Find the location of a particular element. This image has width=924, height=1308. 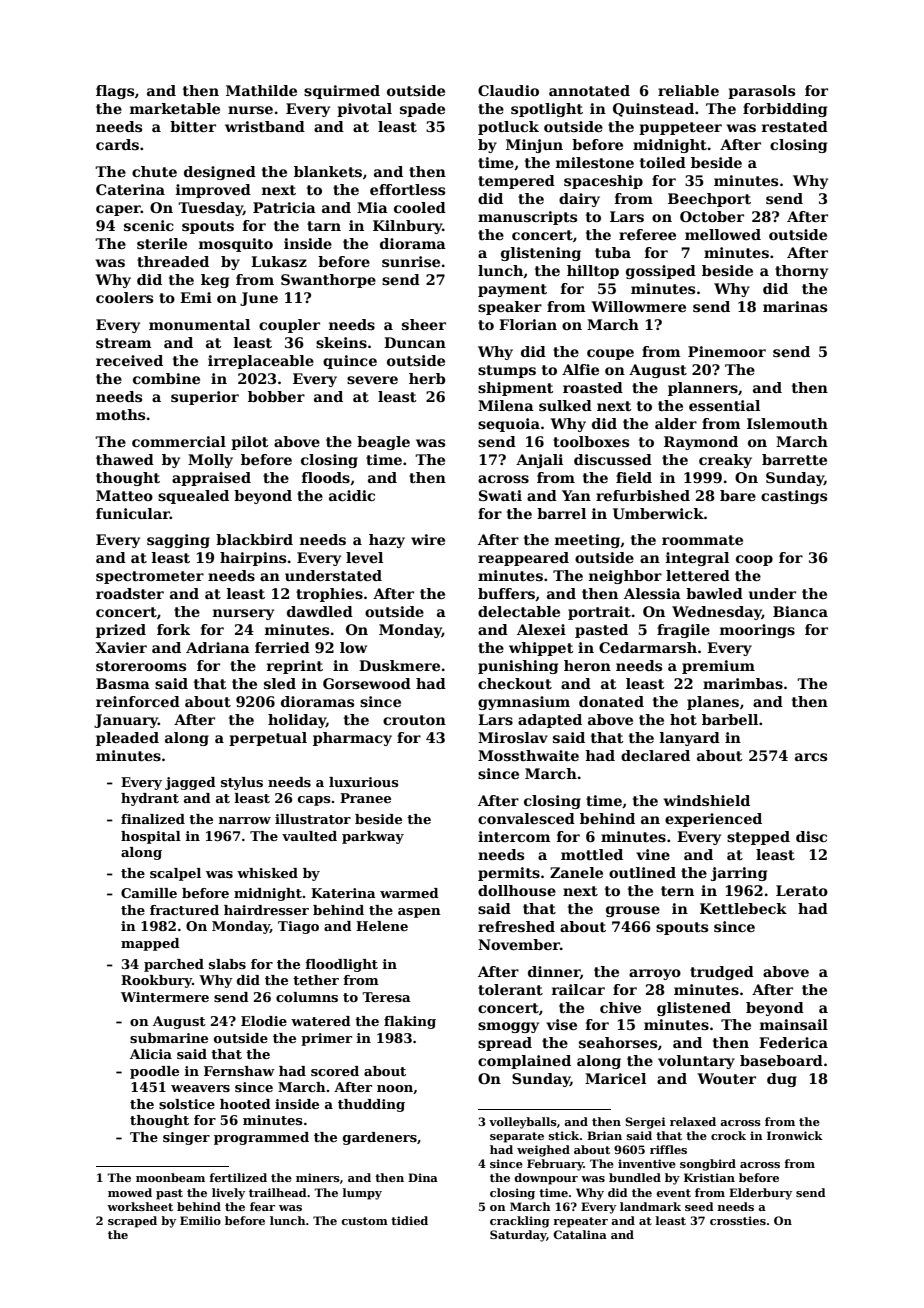

effortless is located at coordinates (407, 189).
